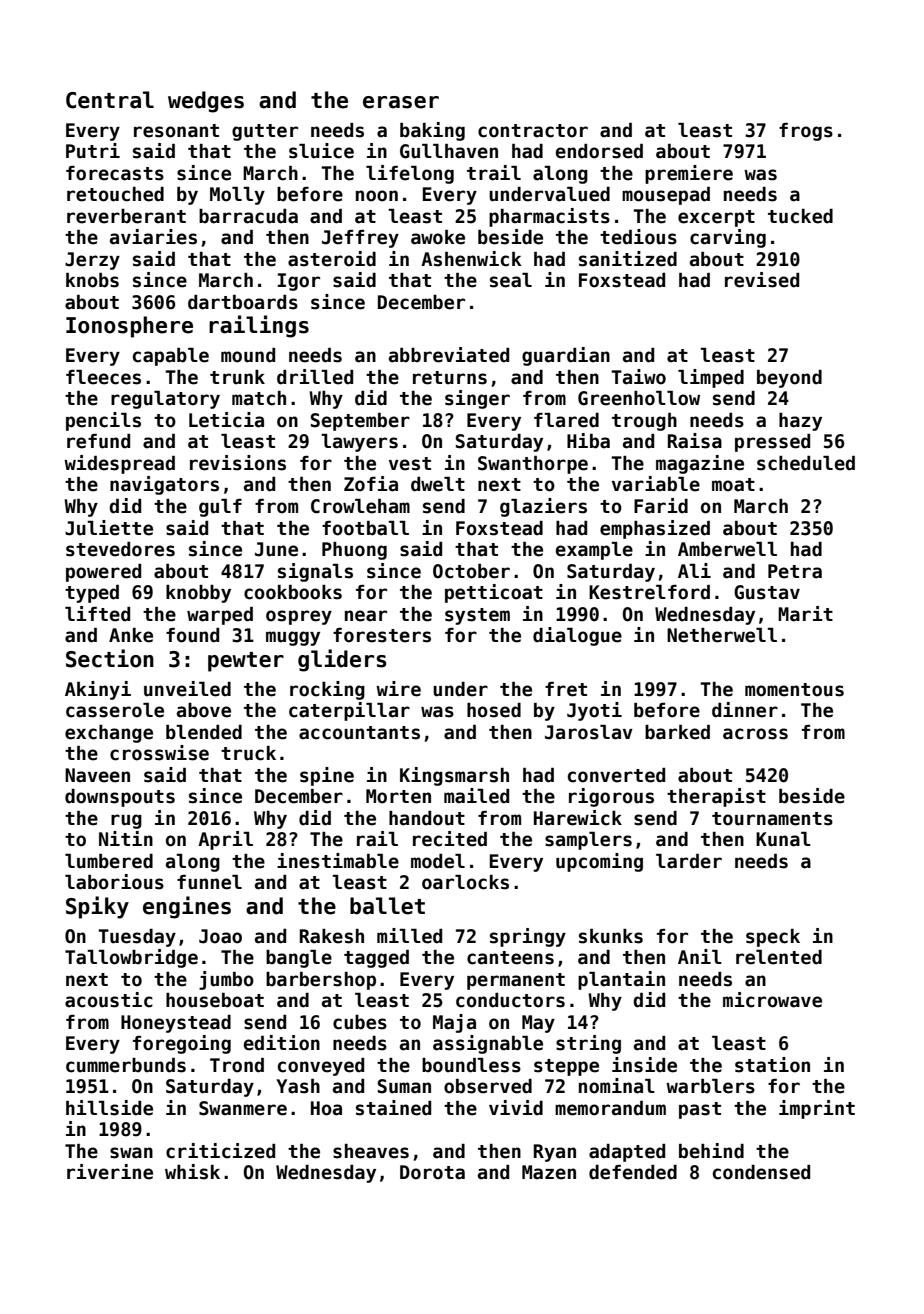 The height and width of the screenshot is (1314, 924). I want to click on tedious, so click(638, 237).
